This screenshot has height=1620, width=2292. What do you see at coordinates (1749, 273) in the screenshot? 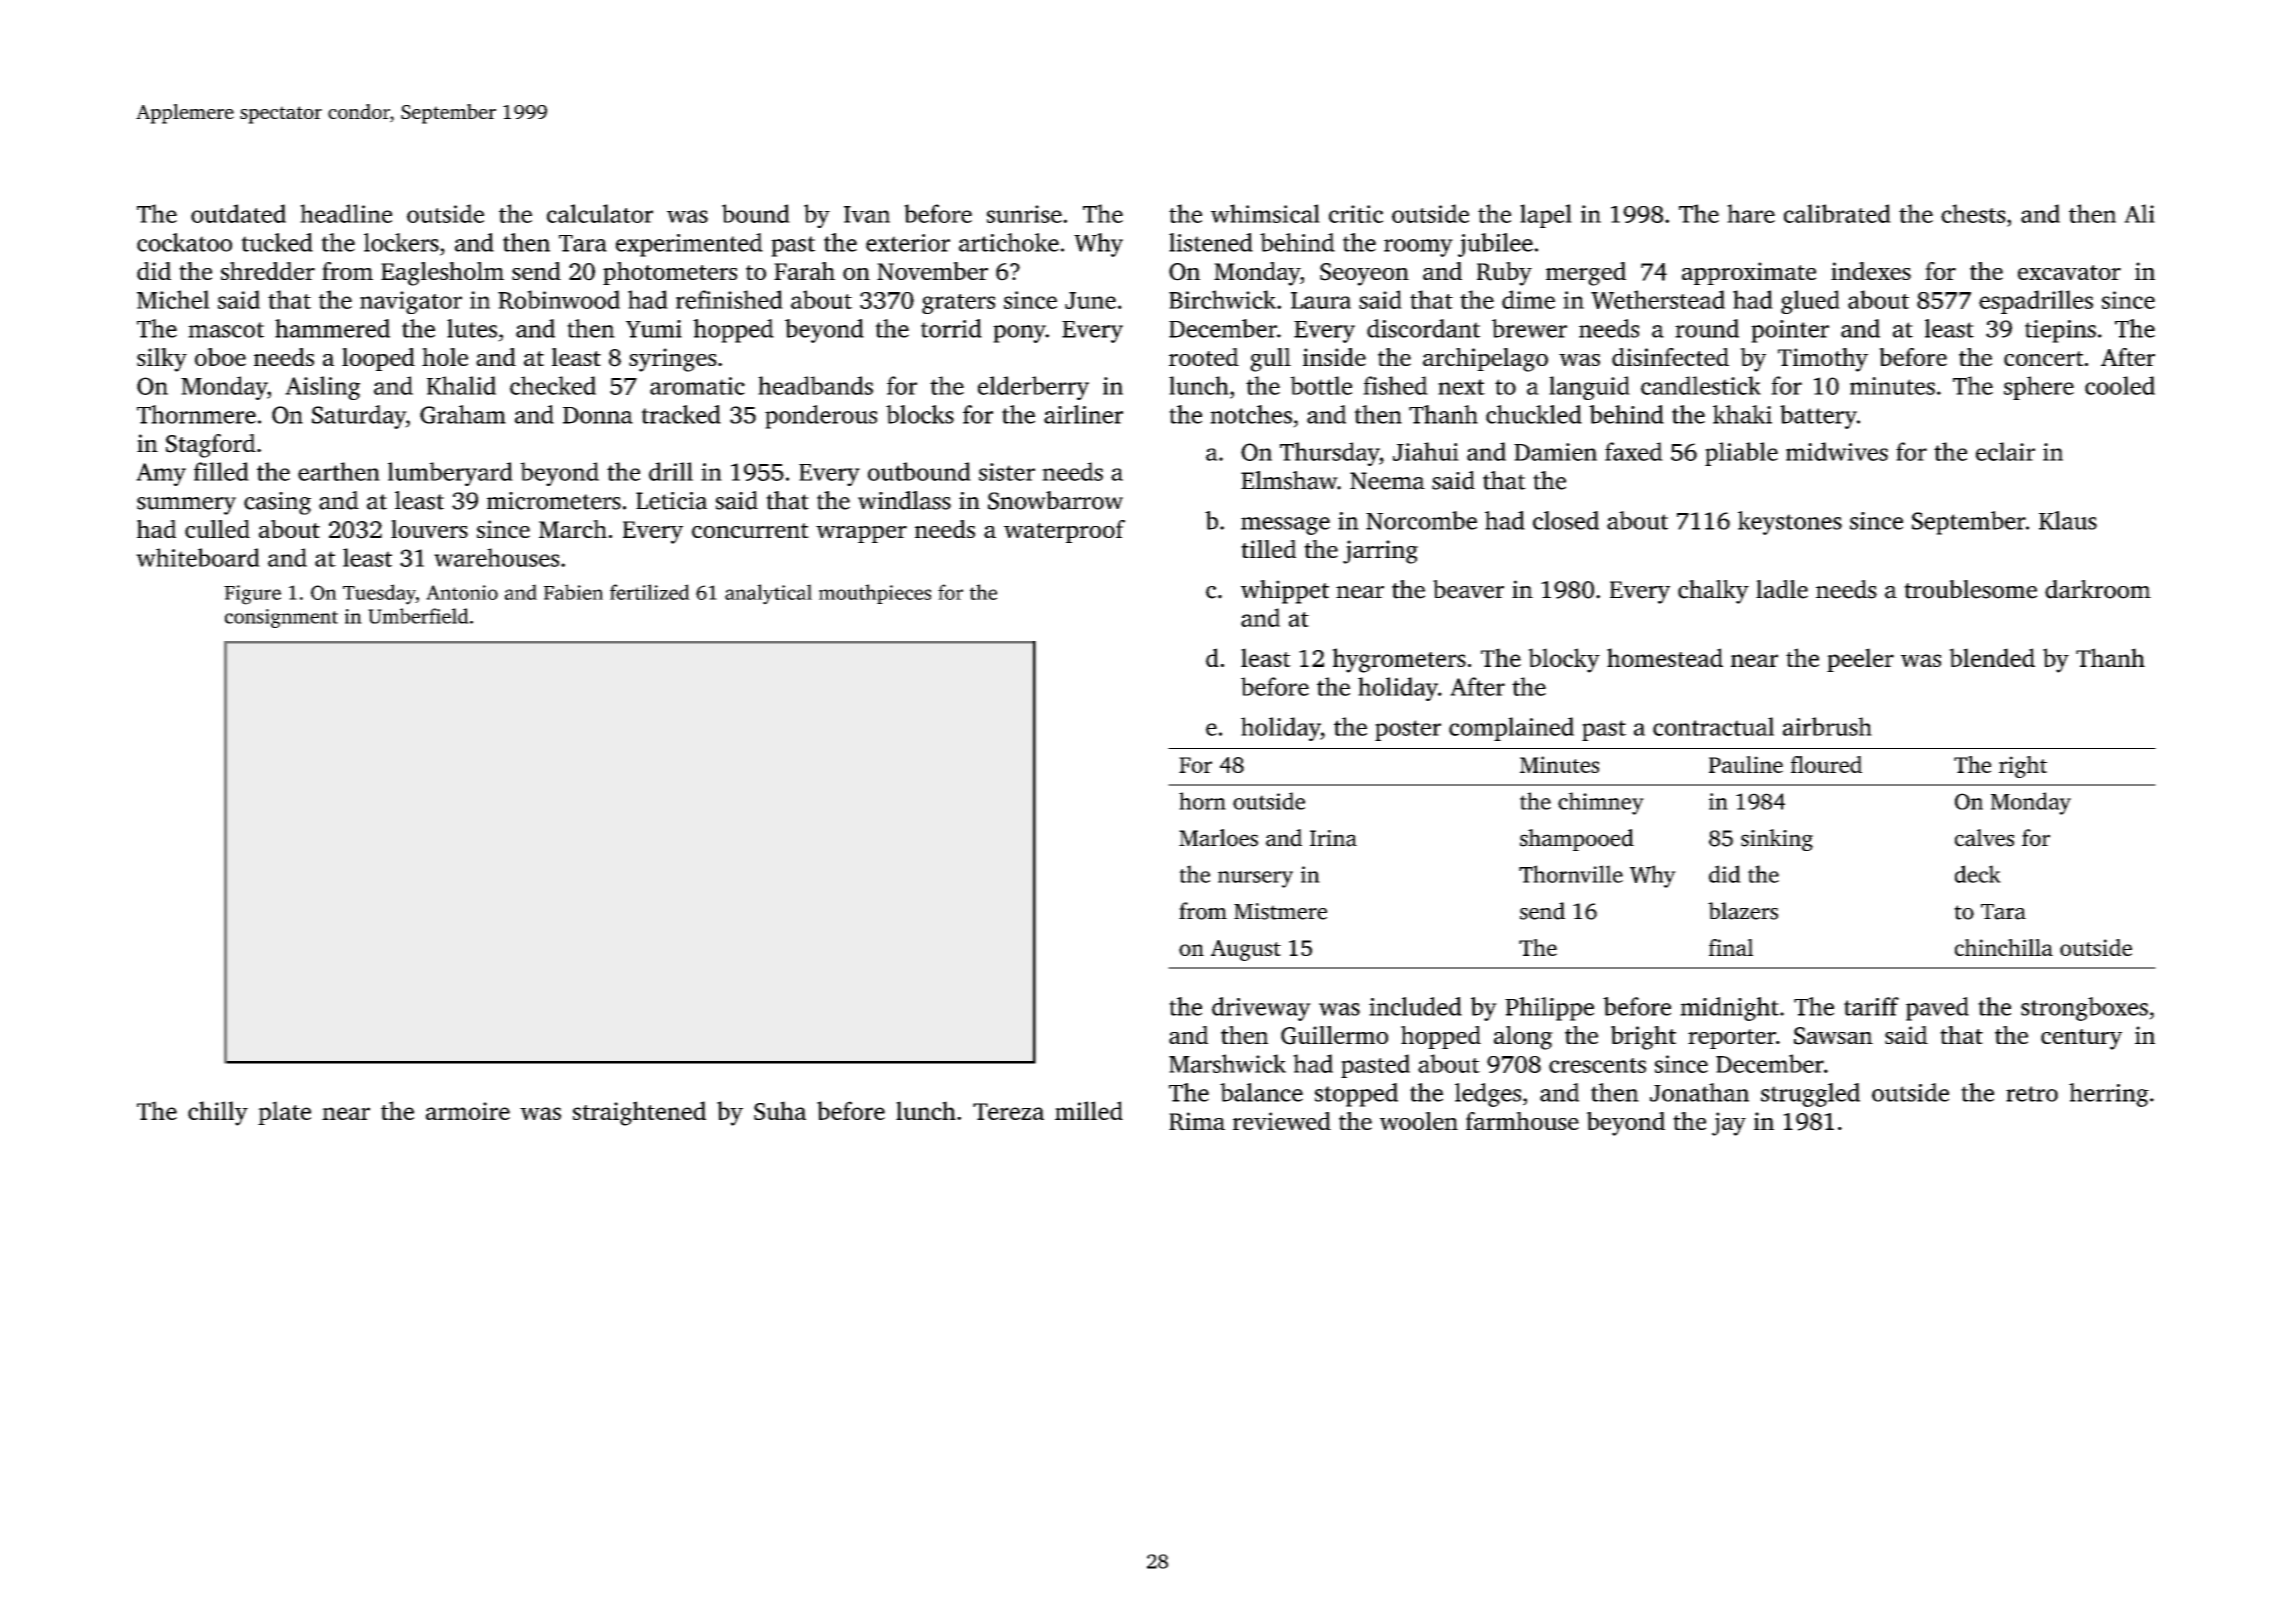
I see `approximate` at bounding box center [1749, 273].
